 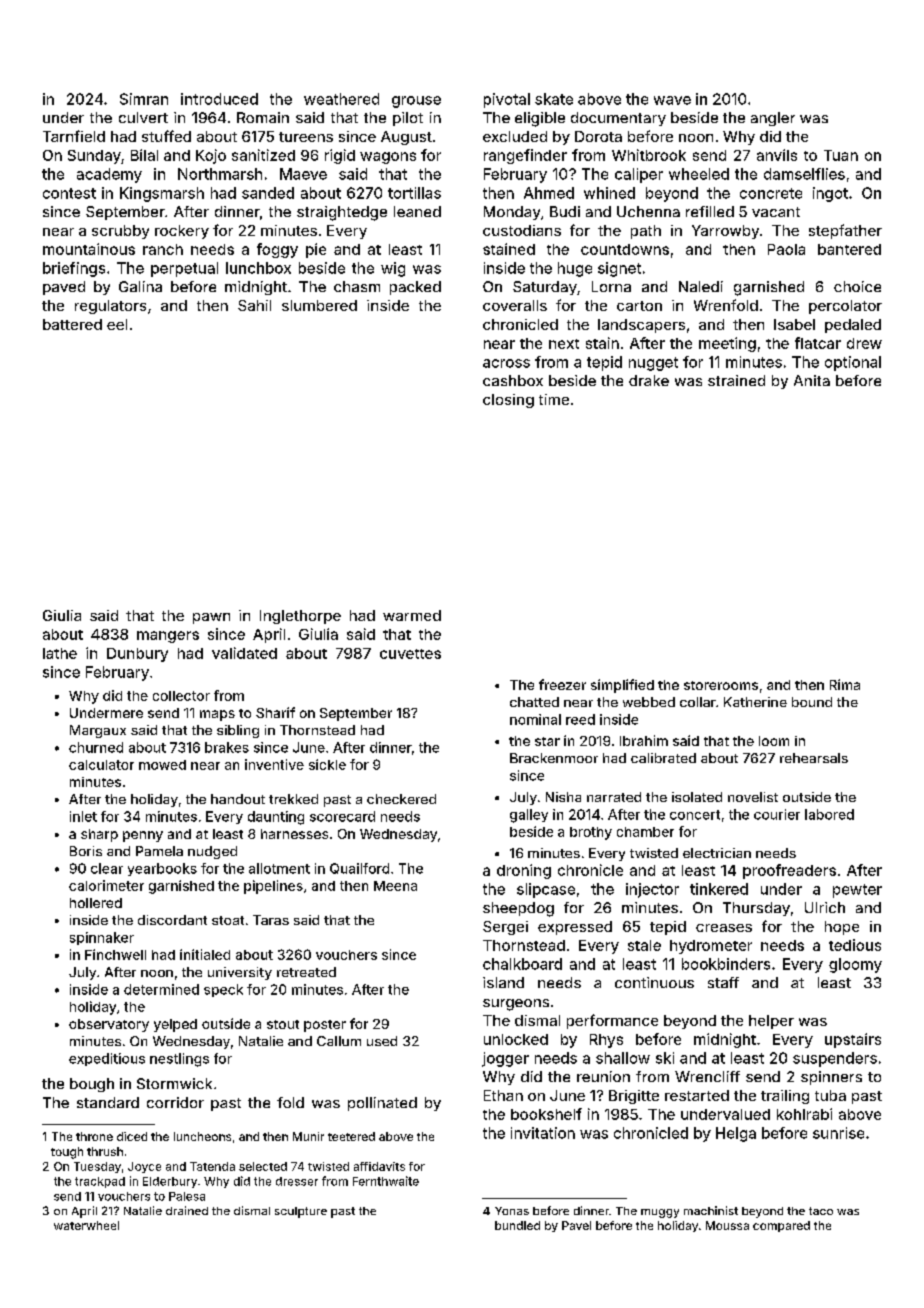 What do you see at coordinates (814, 758) in the screenshot?
I see `rehearsals` at bounding box center [814, 758].
